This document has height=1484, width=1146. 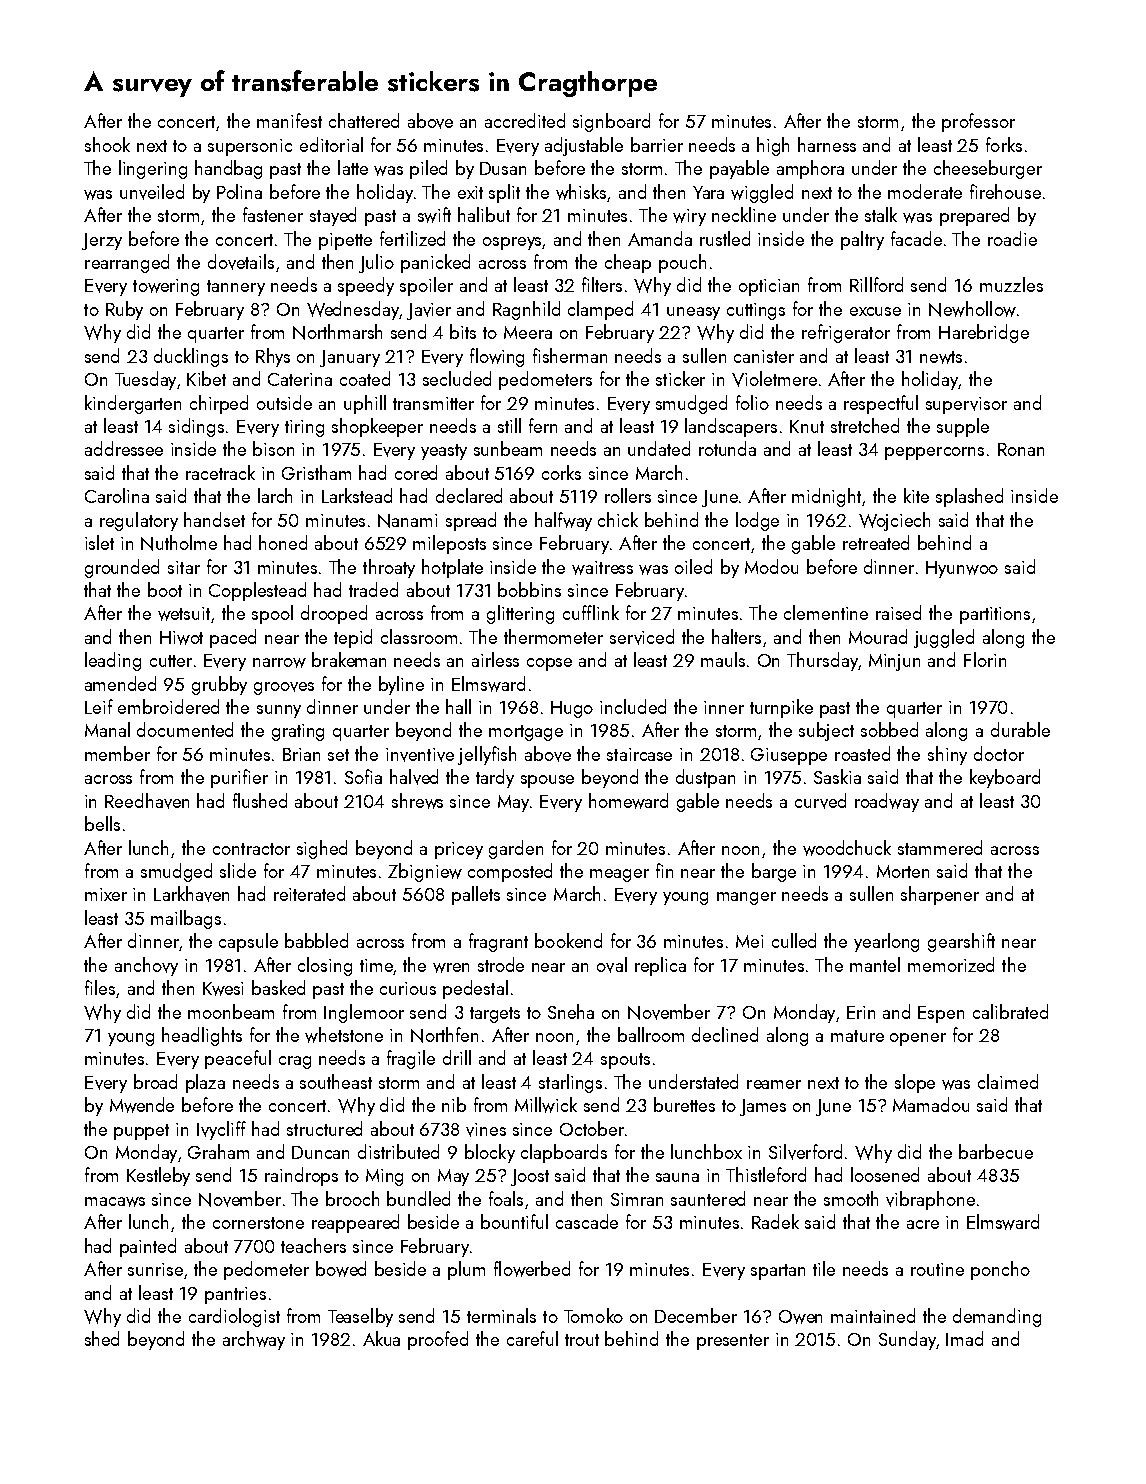 What do you see at coordinates (283, 542) in the document?
I see `honed` at bounding box center [283, 542].
